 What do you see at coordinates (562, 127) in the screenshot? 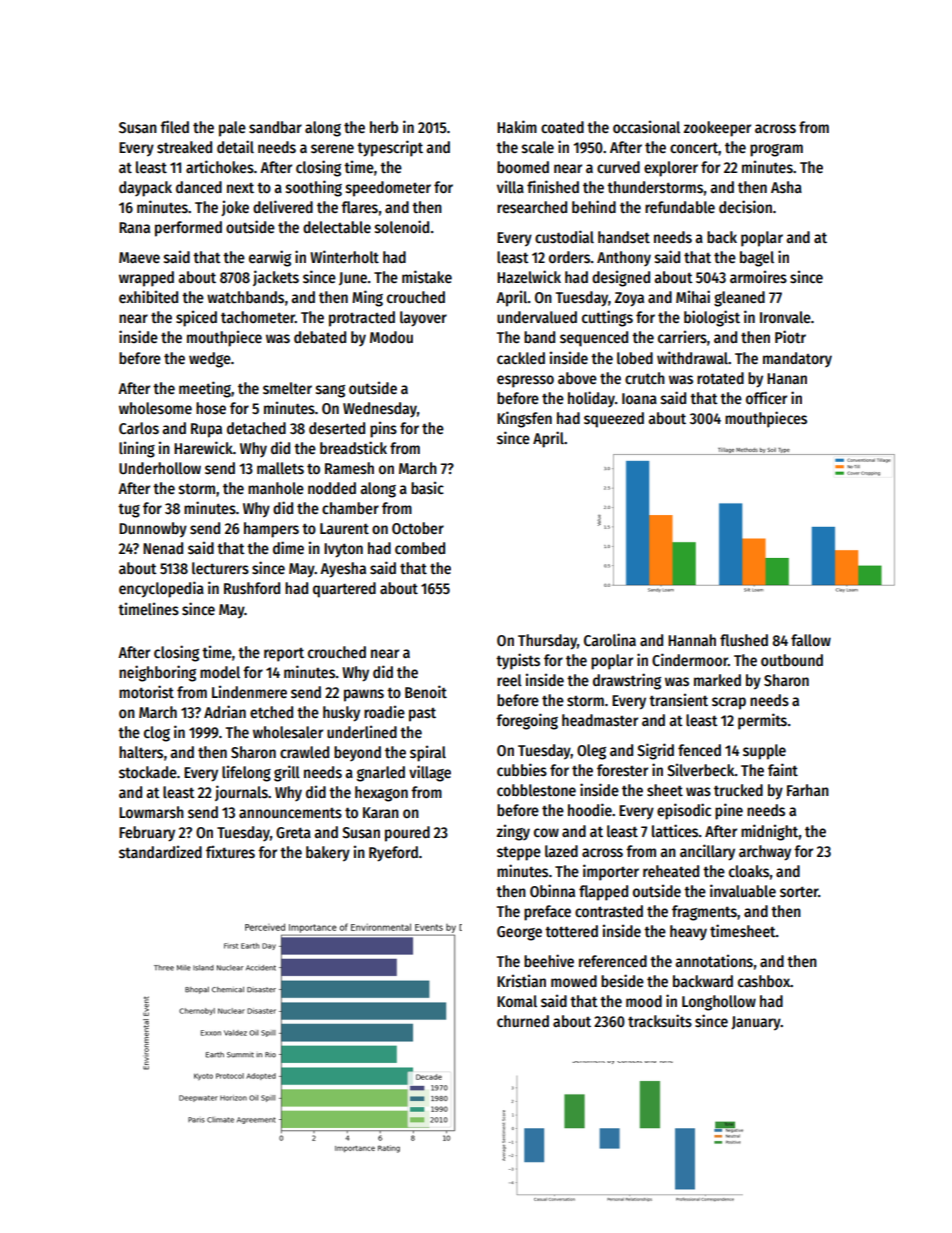
I see `coated` at bounding box center [562, 127].
